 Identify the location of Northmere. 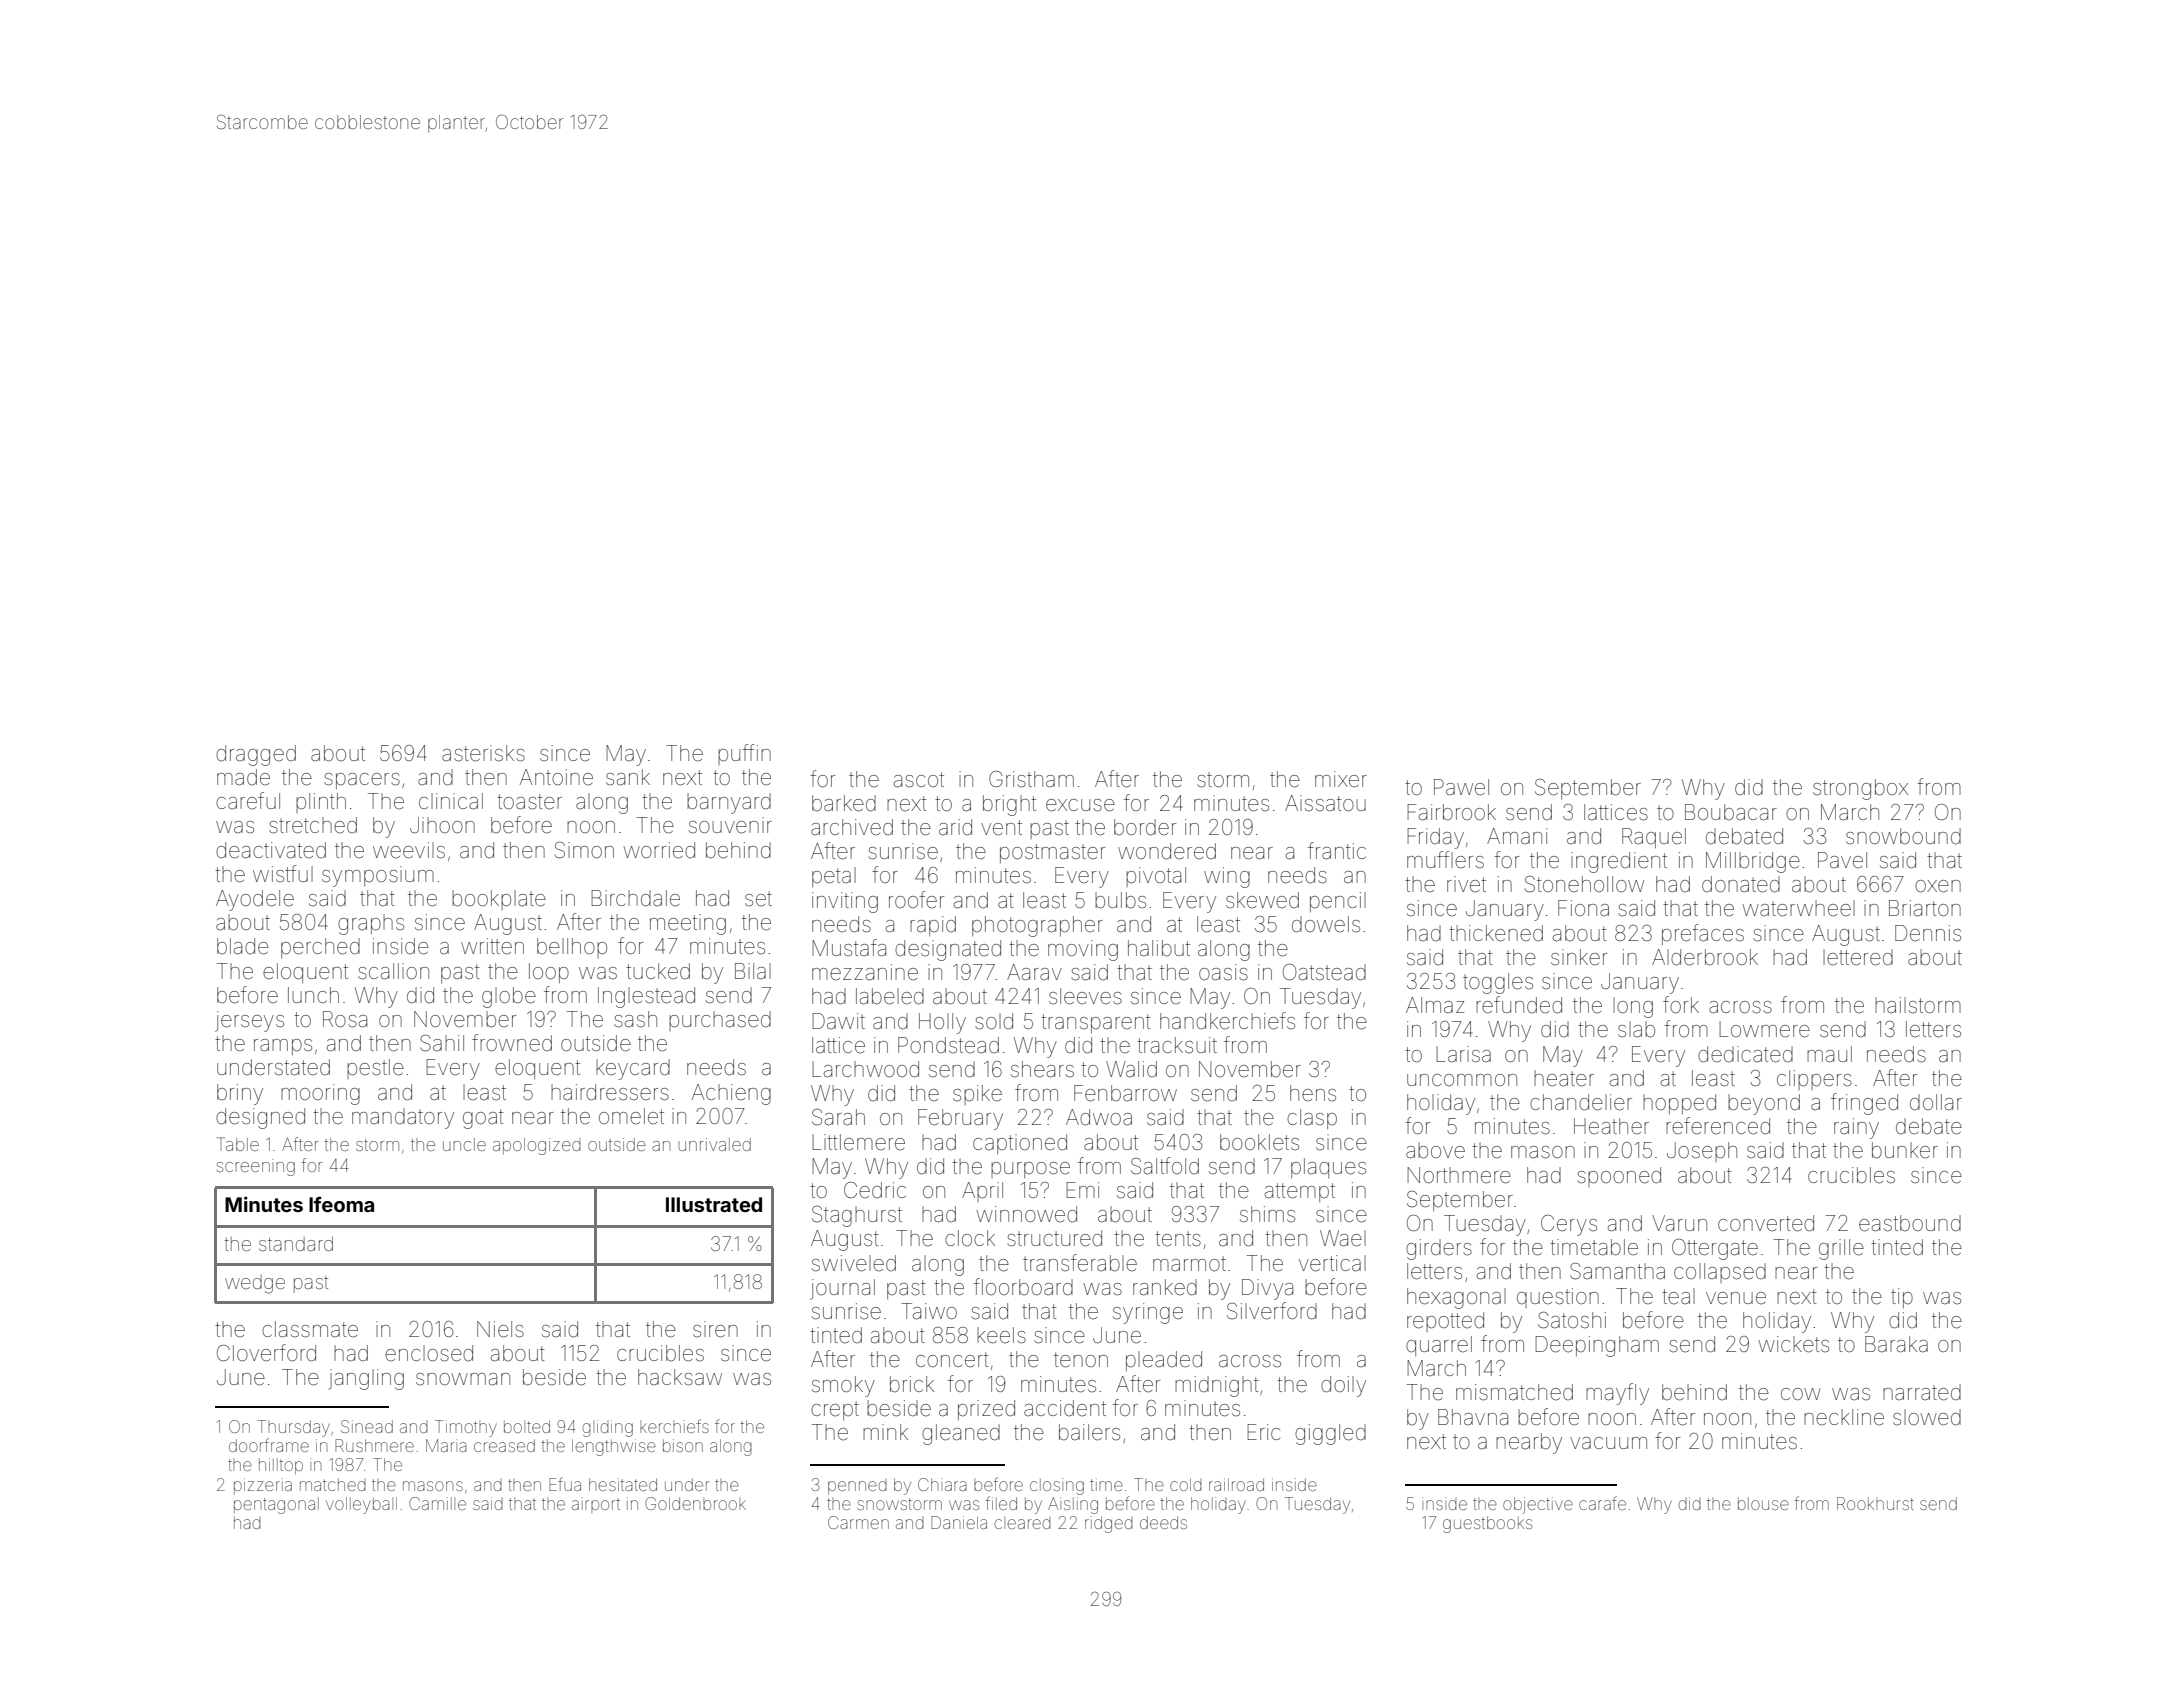
(1459, 1175).
